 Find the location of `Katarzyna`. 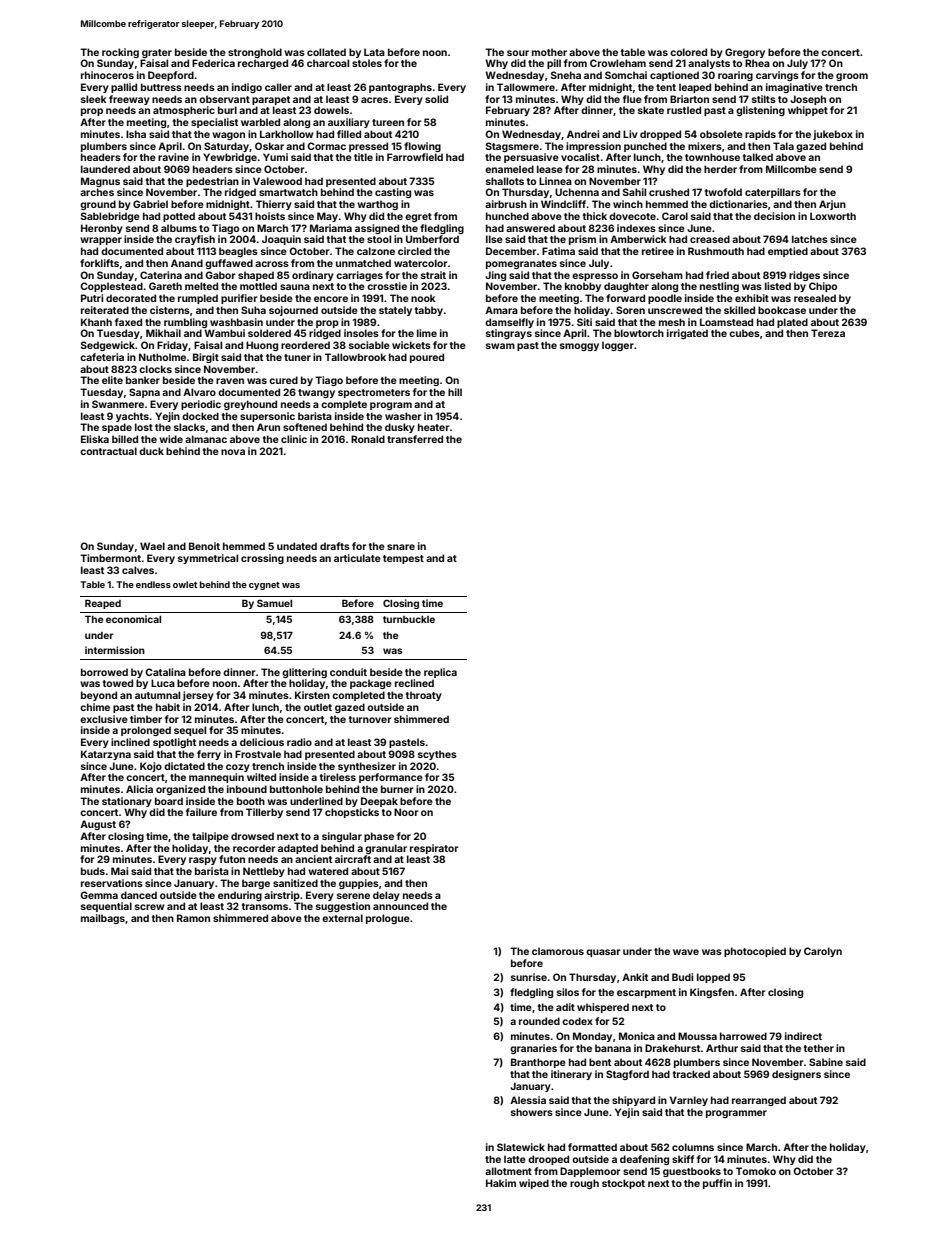

Katarzyna is located at coordinates (106, 755).
